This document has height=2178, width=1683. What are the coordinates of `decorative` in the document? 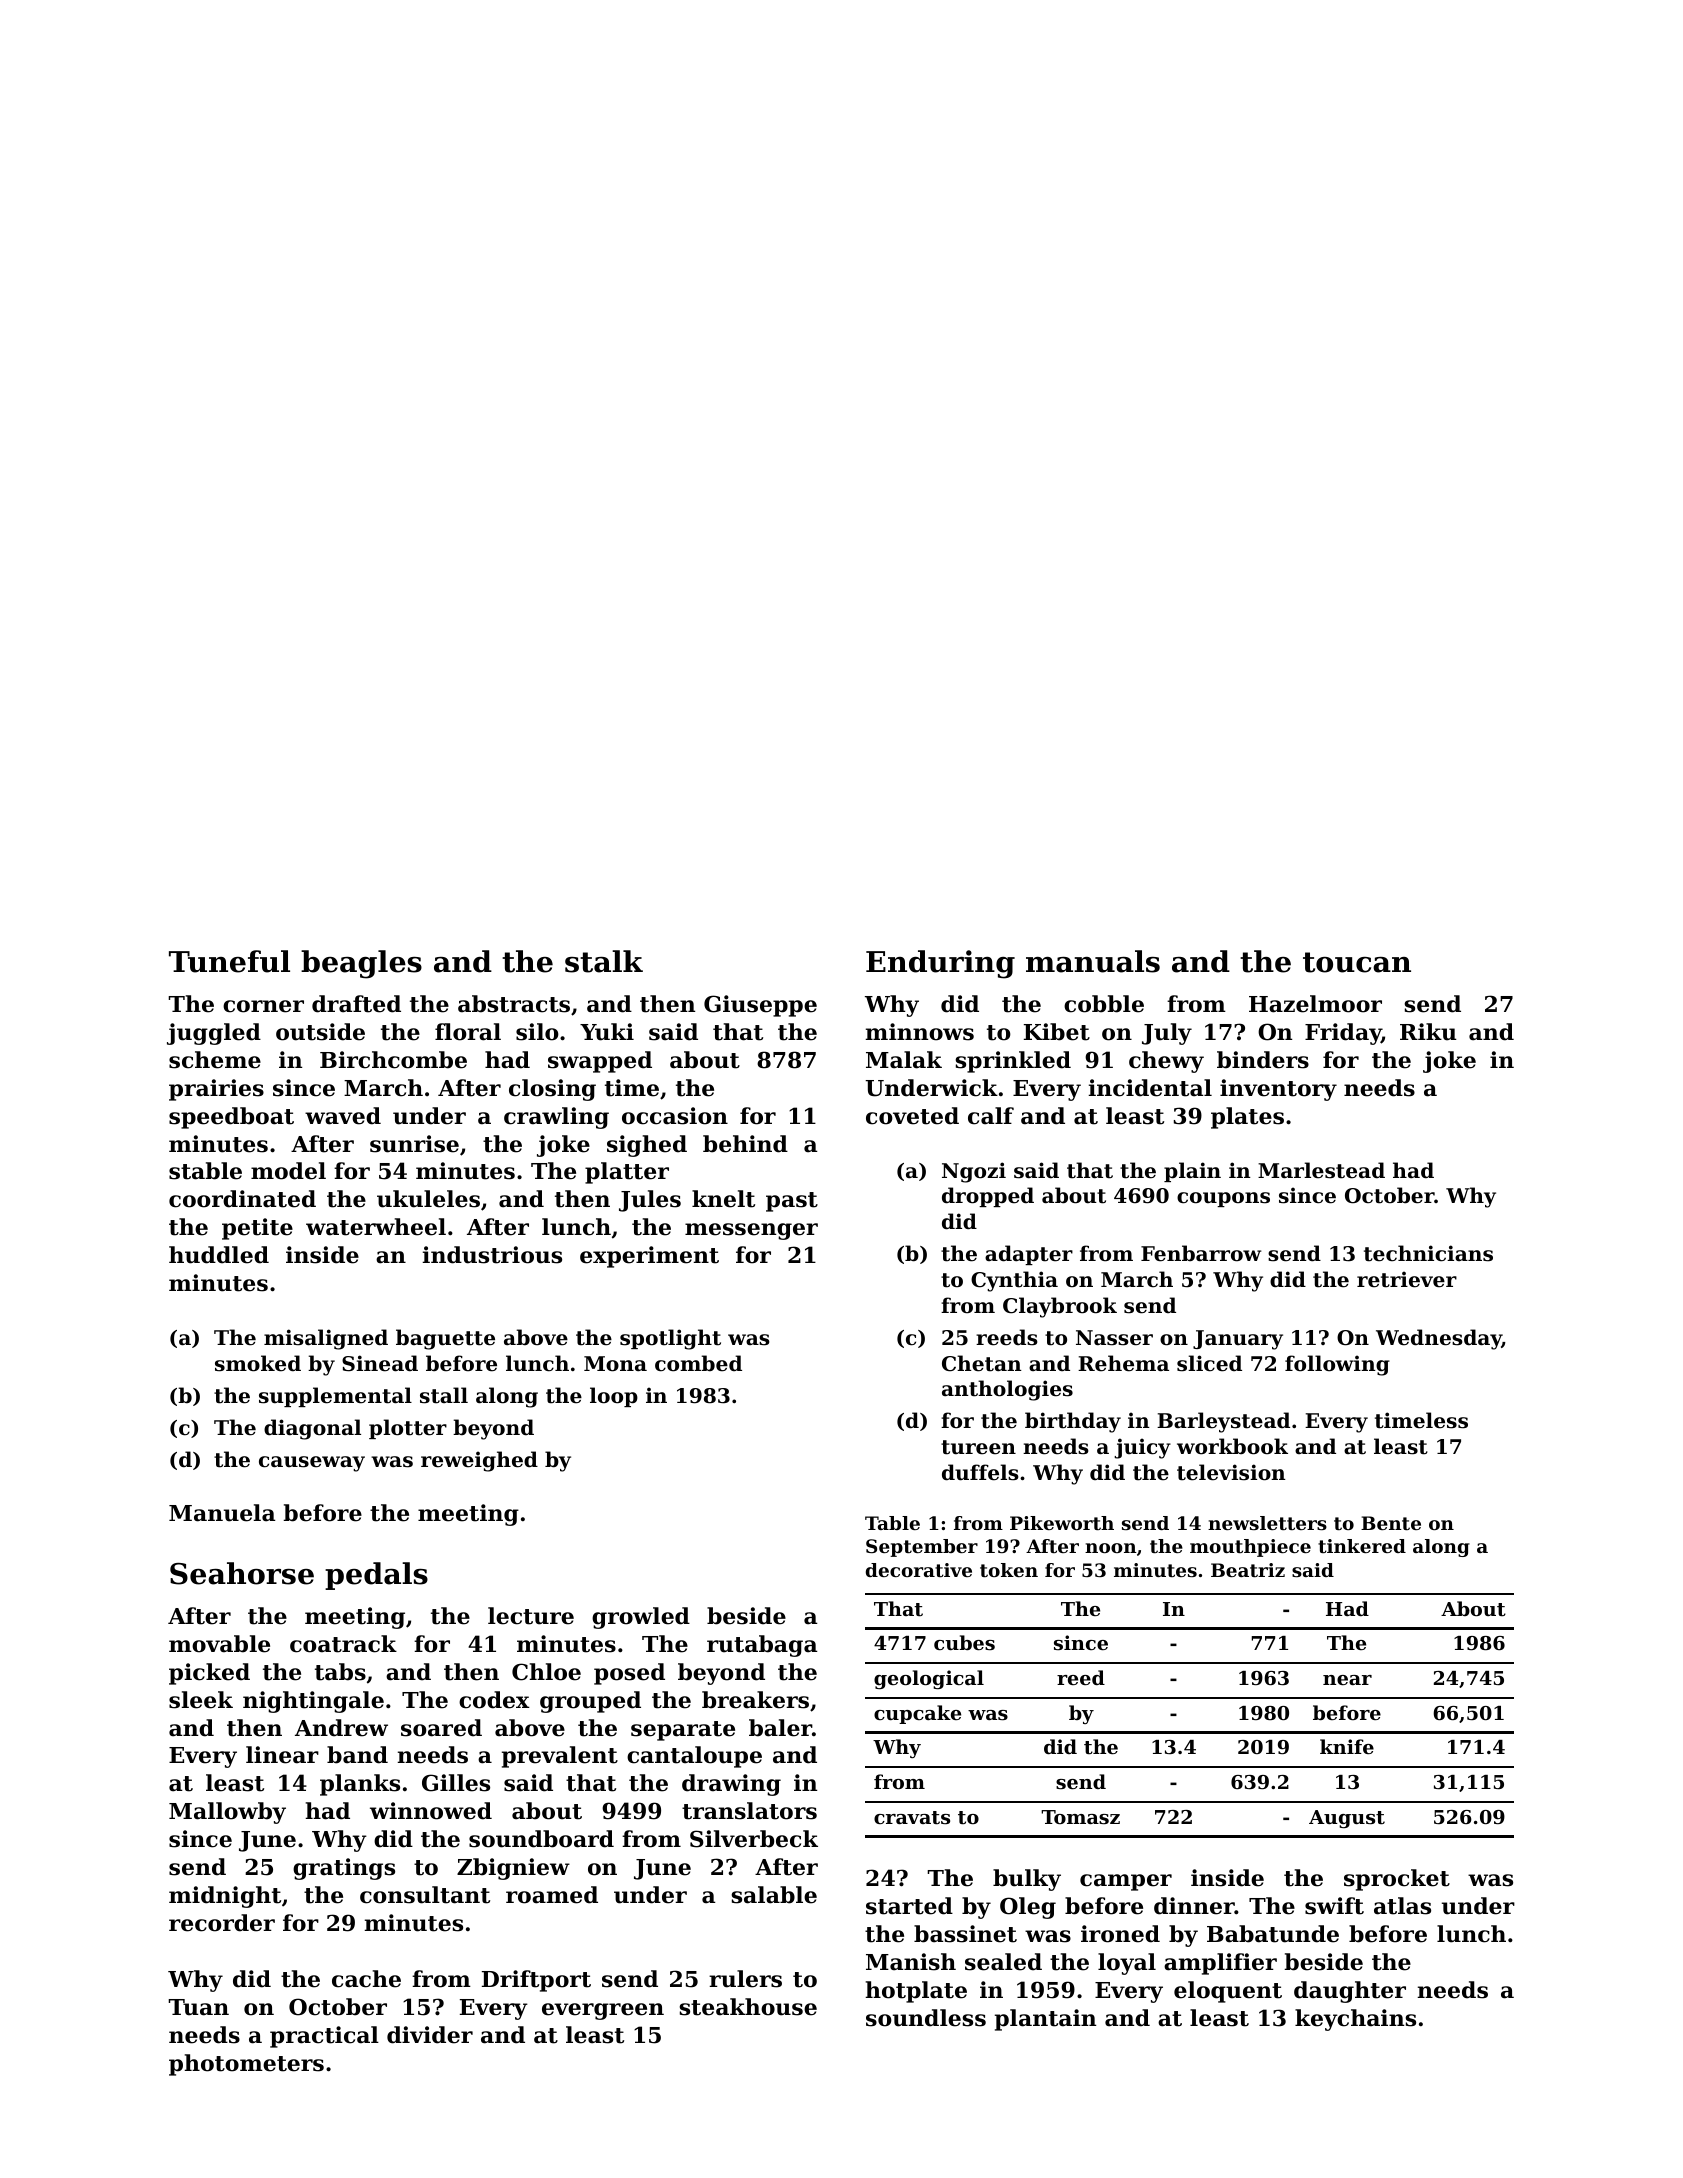 It's located at (919, 1570).
